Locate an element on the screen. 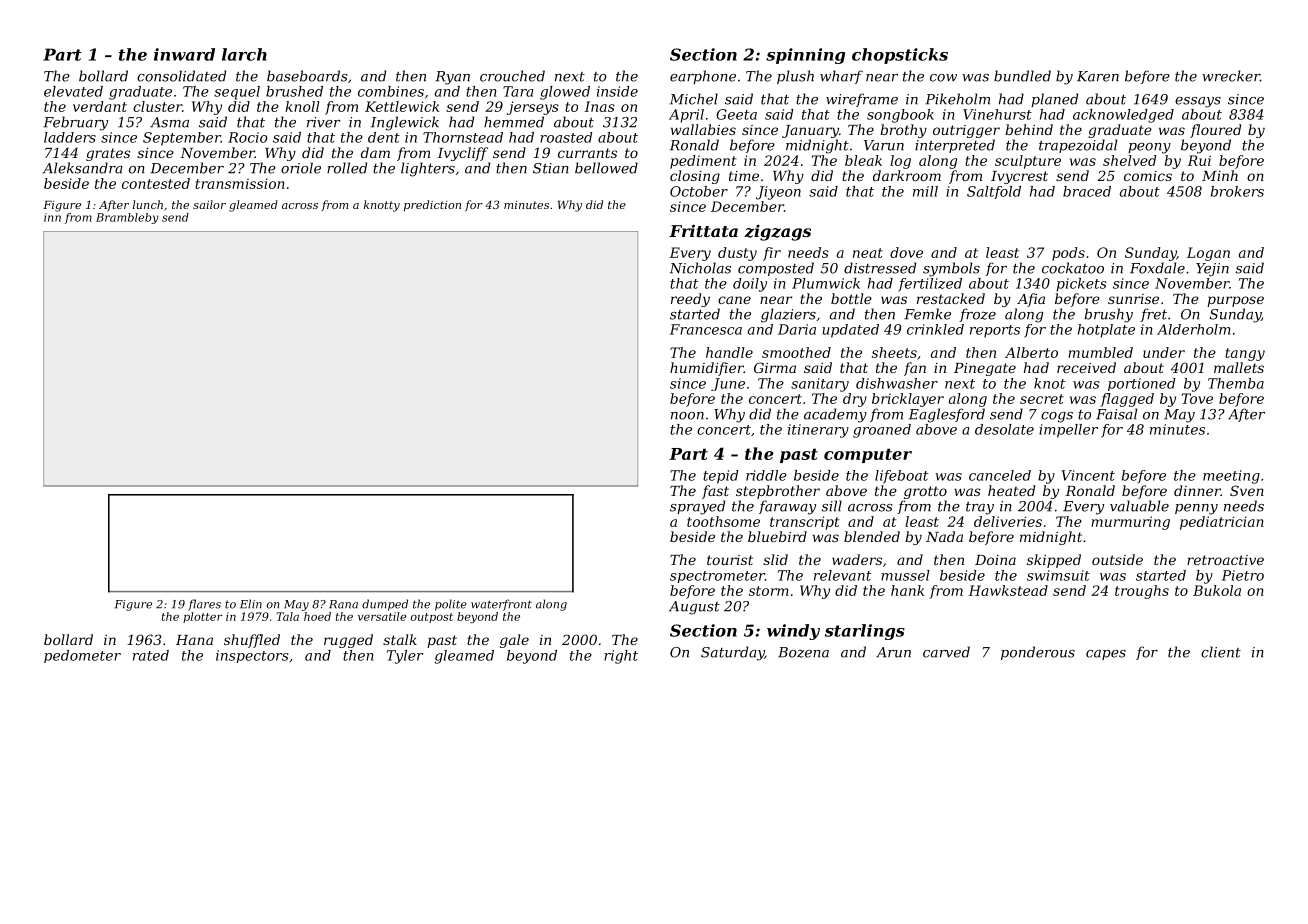 Image resolution: width=1308 pixels, height=924 pixels. fast is located at coordinates (715, 492).
